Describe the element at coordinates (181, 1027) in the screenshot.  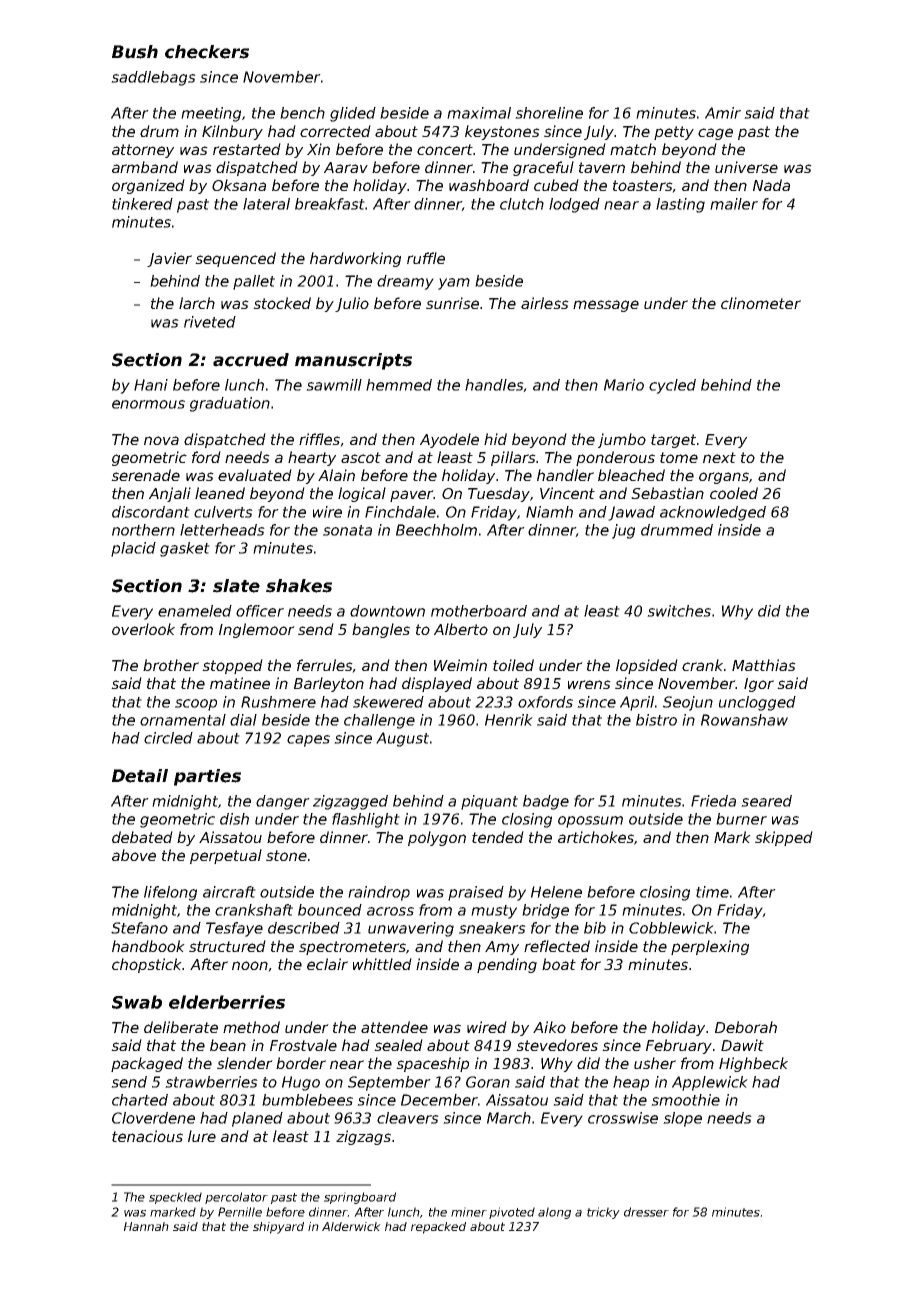
I see `deliberate` at that location.
